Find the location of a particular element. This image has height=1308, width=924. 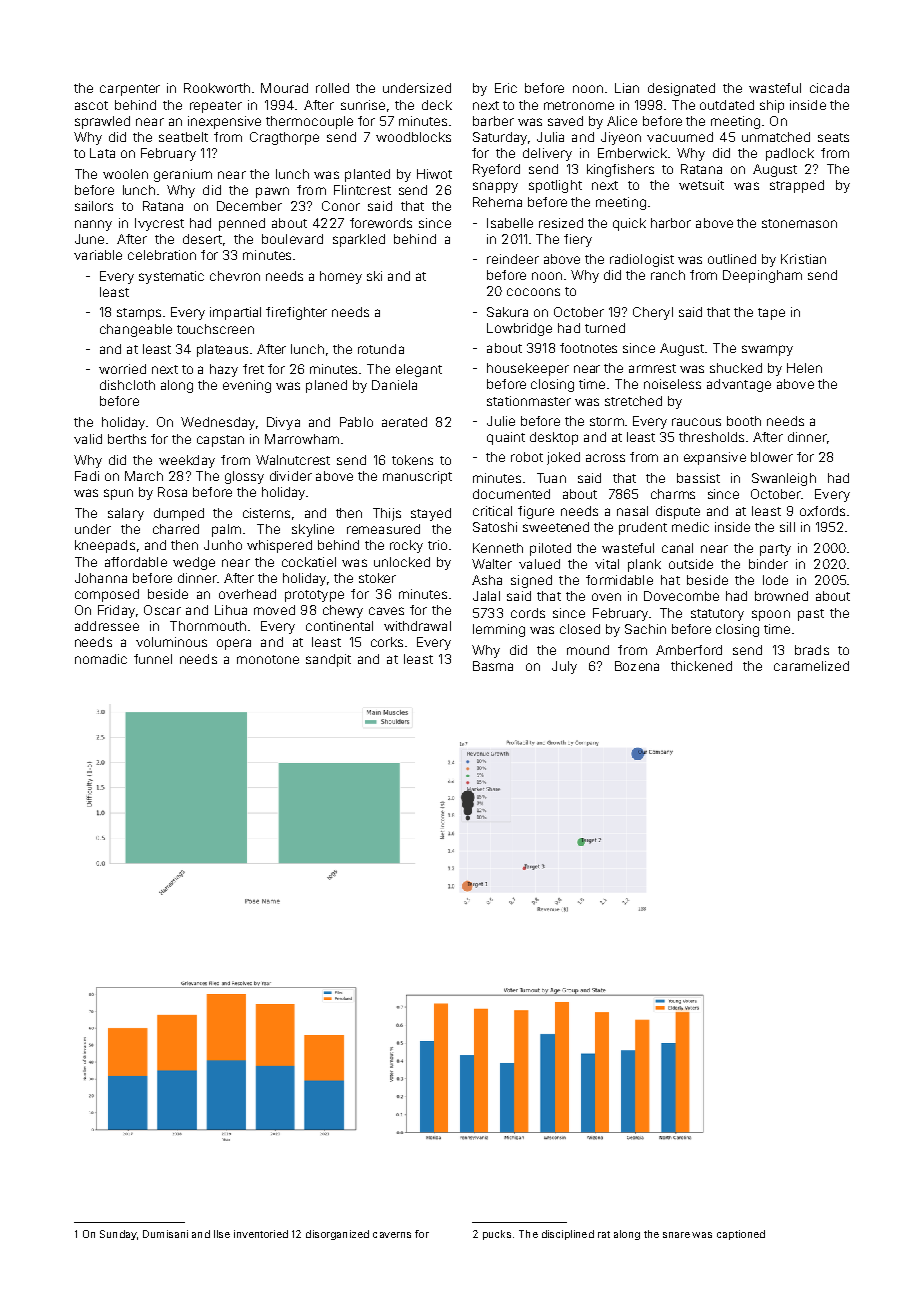

Alice is located at coordinates (622, 121).
